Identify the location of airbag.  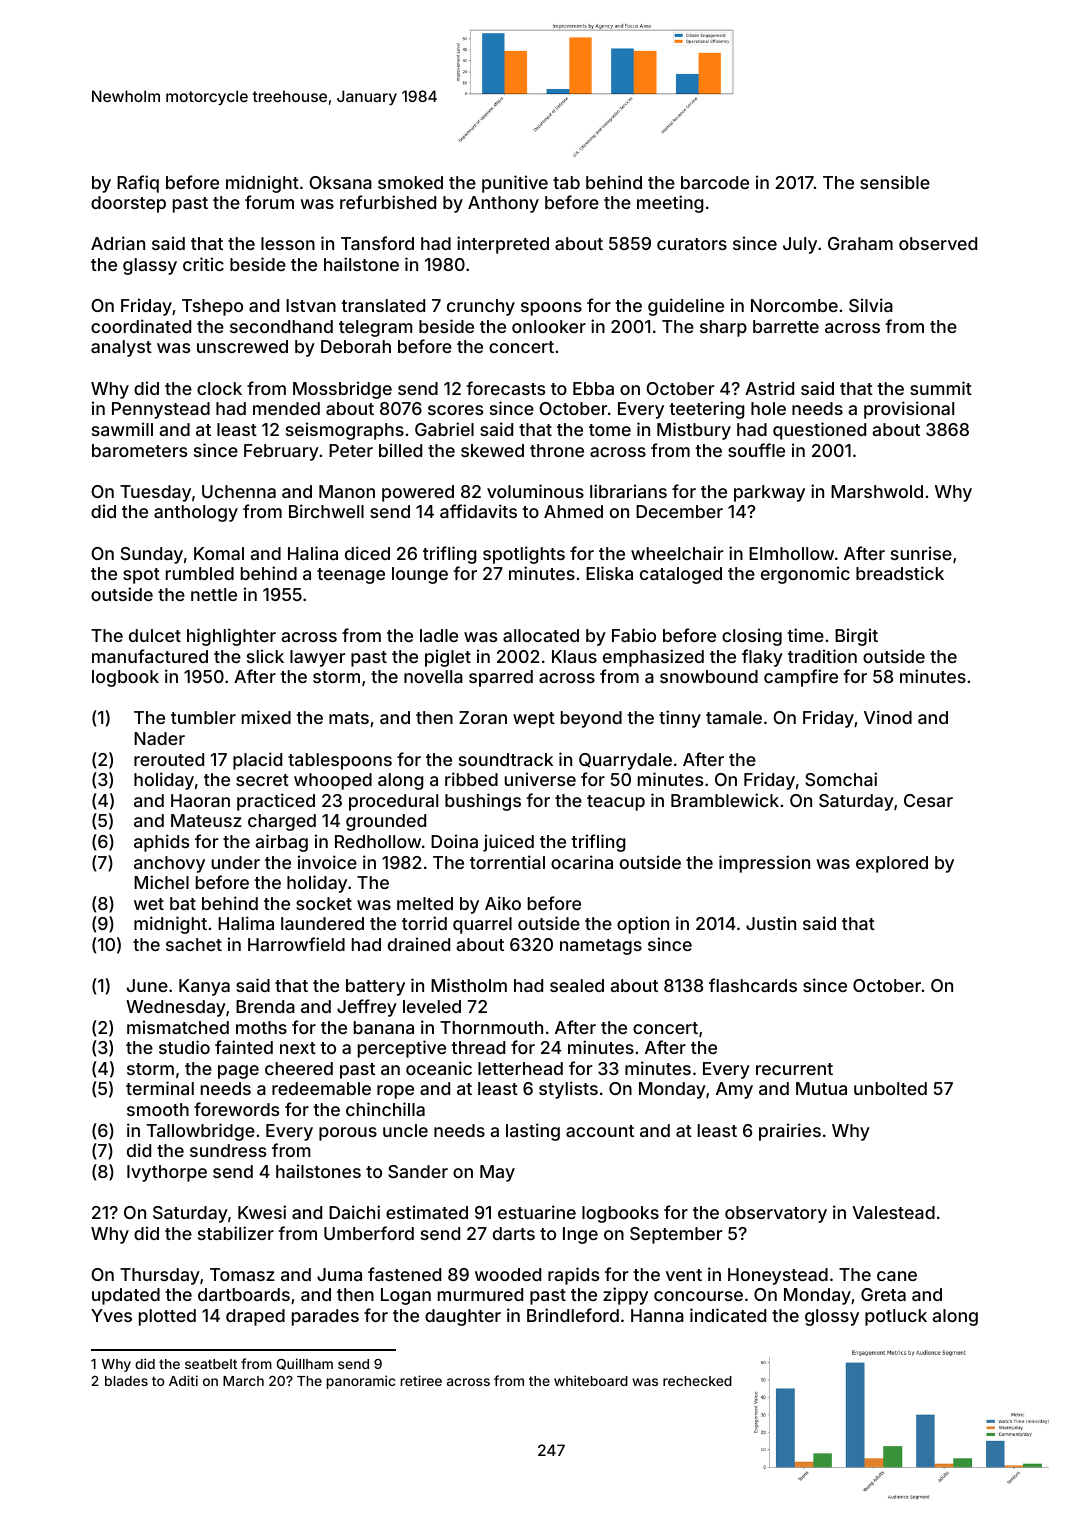
(281, 843).
